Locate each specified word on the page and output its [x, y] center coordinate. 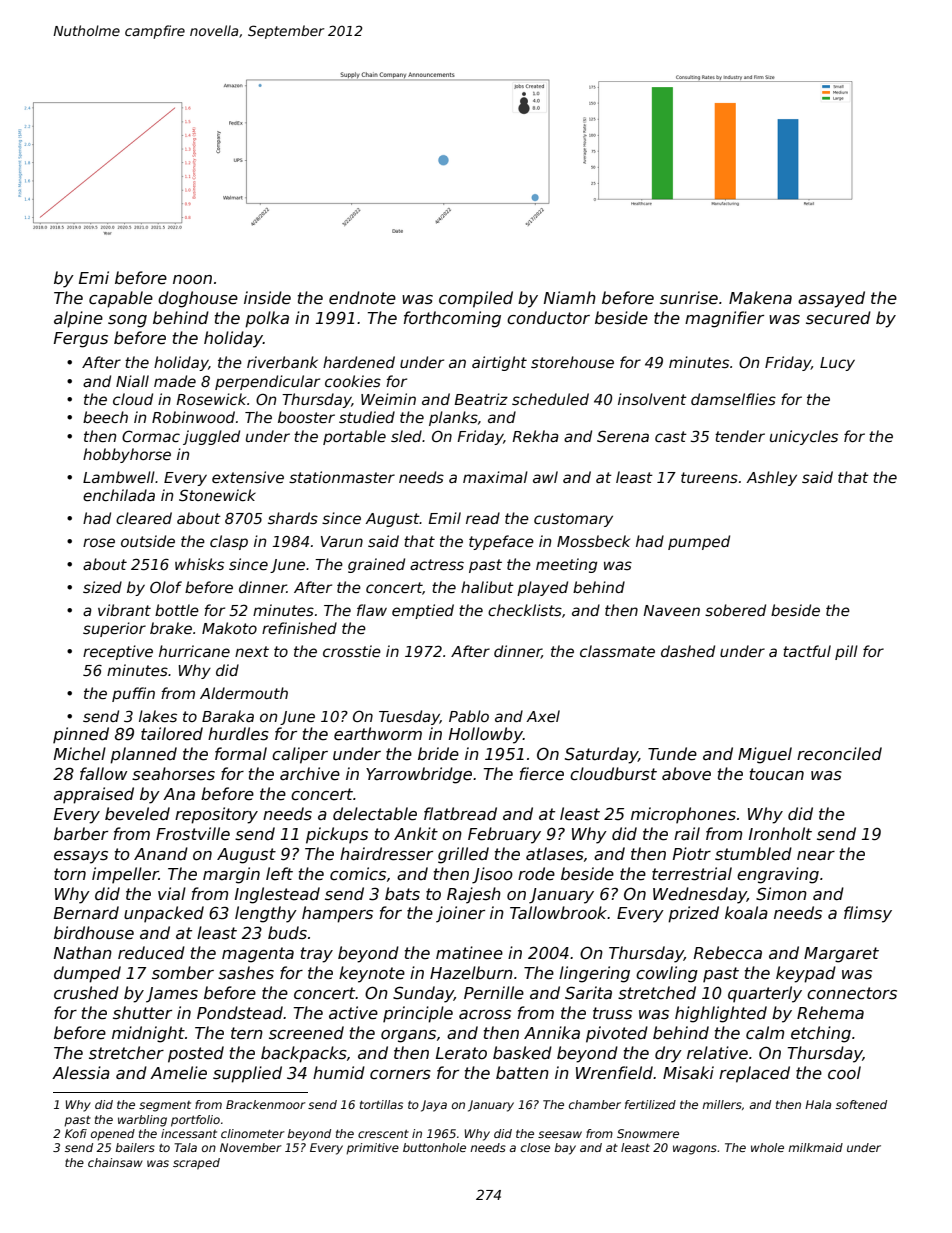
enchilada [119, 495]
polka [267, 319]
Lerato [461, 1053]
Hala [818, 1104]
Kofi [76, 1133]
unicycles [804, 437]
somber [183, 972]
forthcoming [452, 319]
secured [838, 318]
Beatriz [481, 399]
